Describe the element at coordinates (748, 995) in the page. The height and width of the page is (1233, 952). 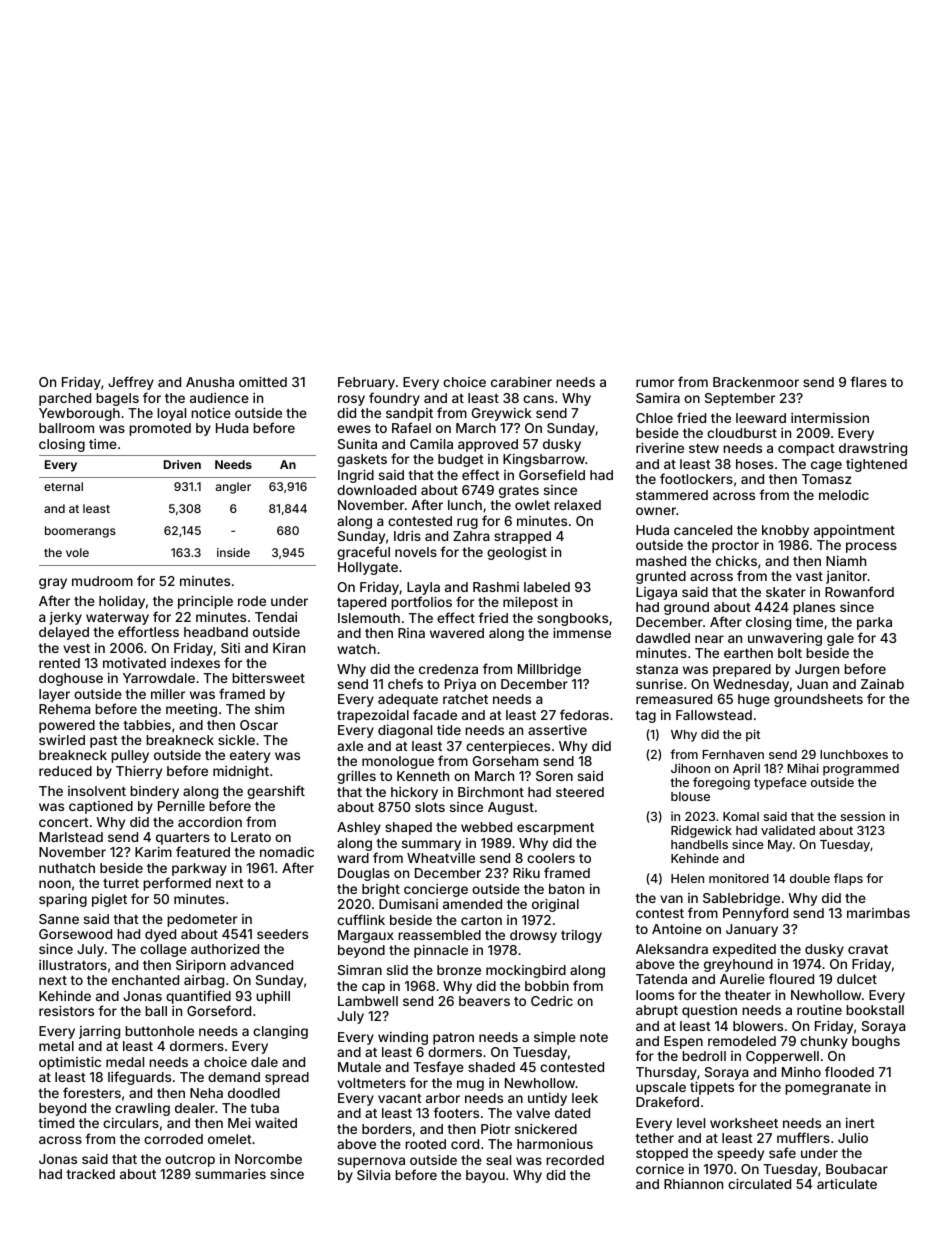
I see `theater` at that location.
